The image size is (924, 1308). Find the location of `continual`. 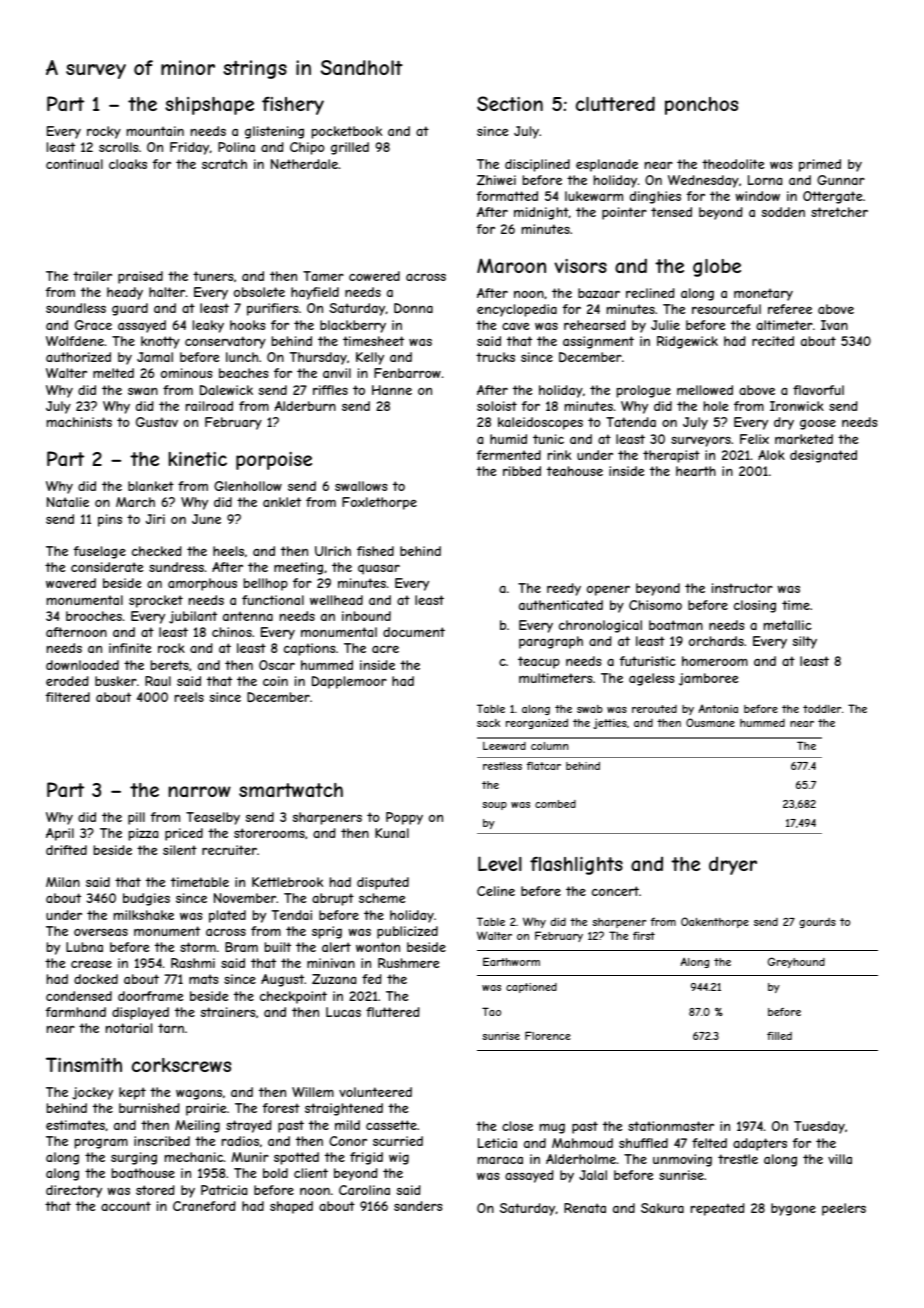

continual is located at coordinates (74, 164).
